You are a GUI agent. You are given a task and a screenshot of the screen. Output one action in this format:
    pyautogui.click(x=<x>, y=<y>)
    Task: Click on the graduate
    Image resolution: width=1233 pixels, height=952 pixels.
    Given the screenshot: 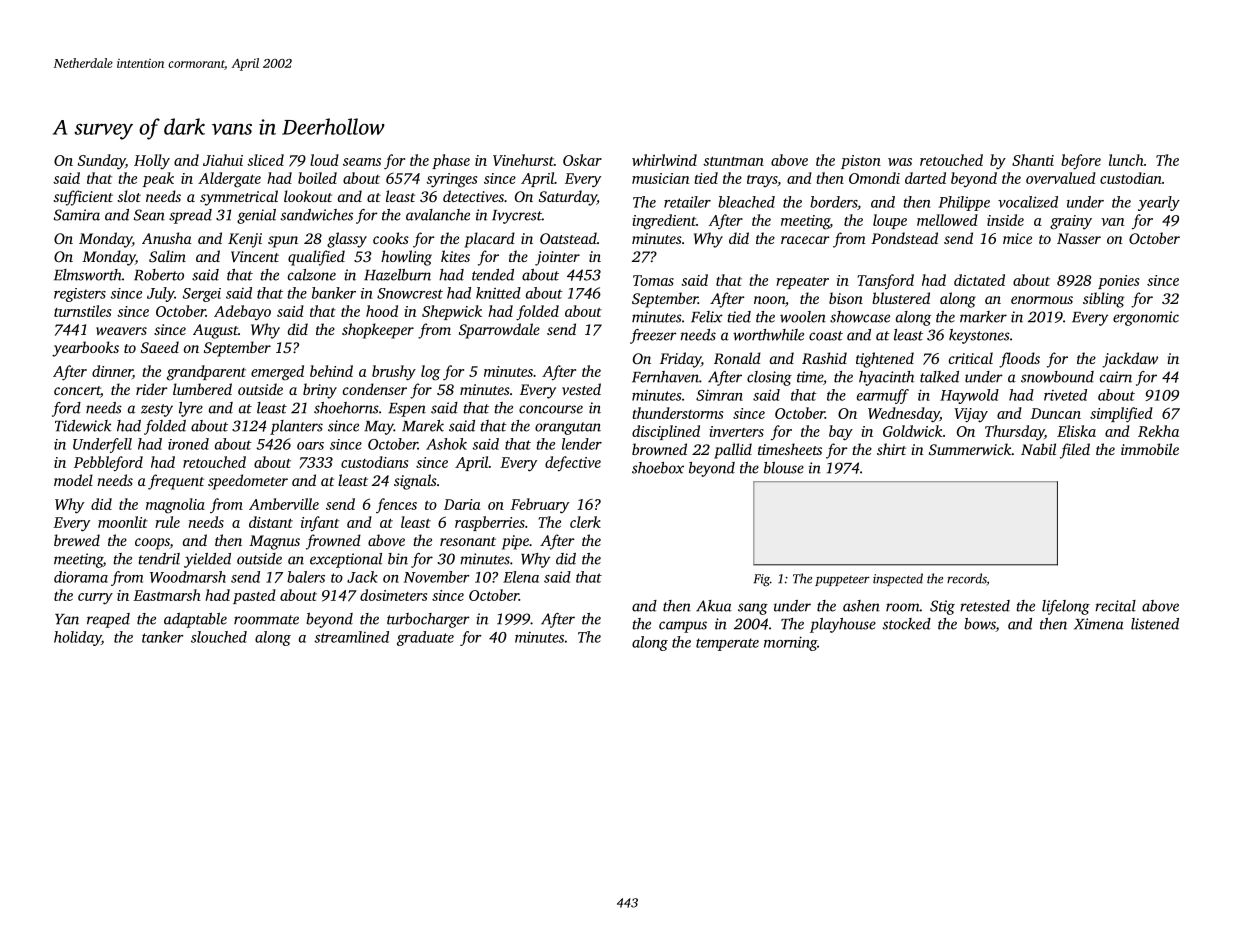 What is the action you would take?
    pyautogui.click(x=425, y=638)
